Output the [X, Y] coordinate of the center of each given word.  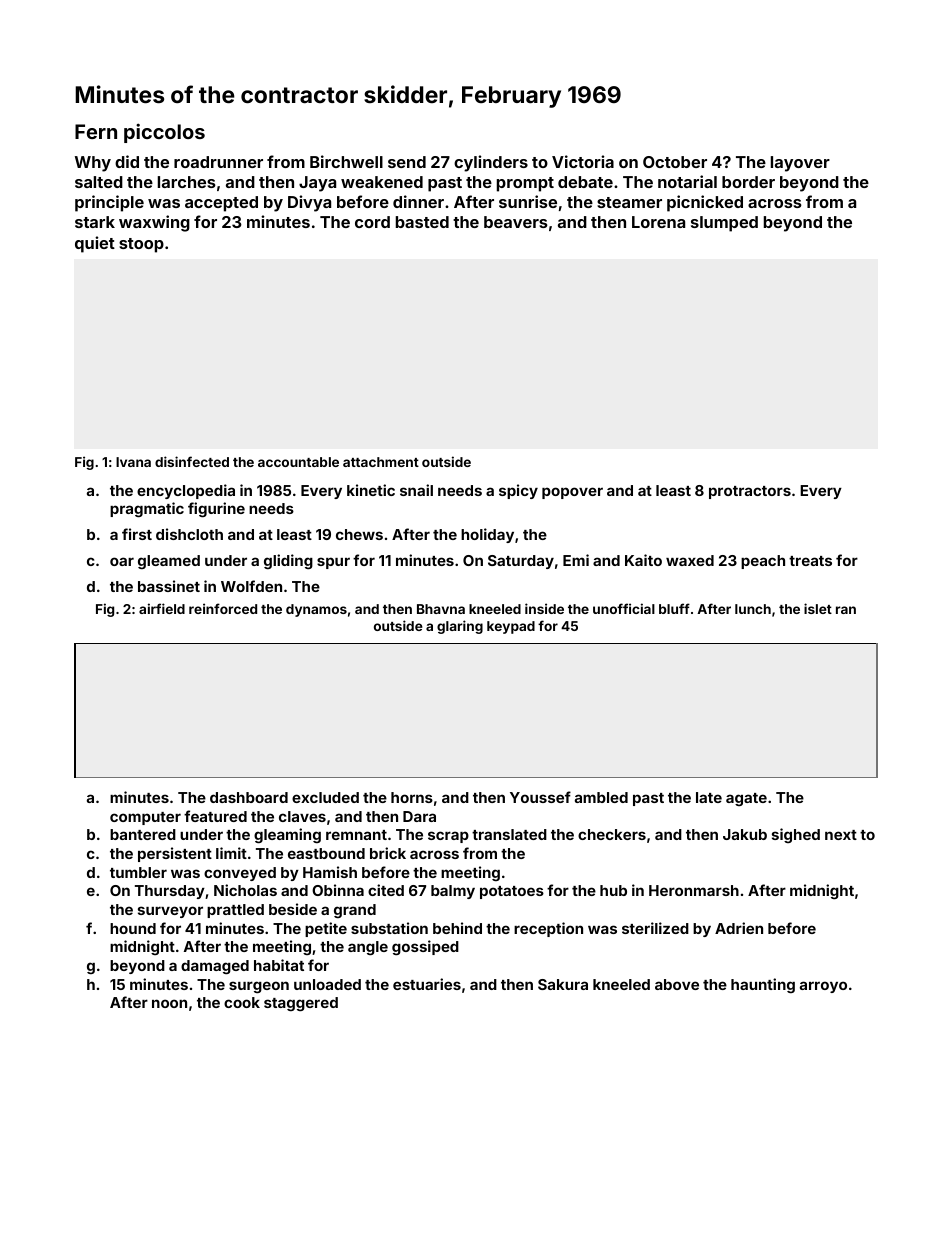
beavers [516, 222]
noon [169, 1003]
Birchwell [346, 161]
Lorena [658, 222]
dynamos [316, 610]
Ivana [133, 462]
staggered [301, 1004]
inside [544, 608]
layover [800, 164]
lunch [753, 609]
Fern [96, 131]
